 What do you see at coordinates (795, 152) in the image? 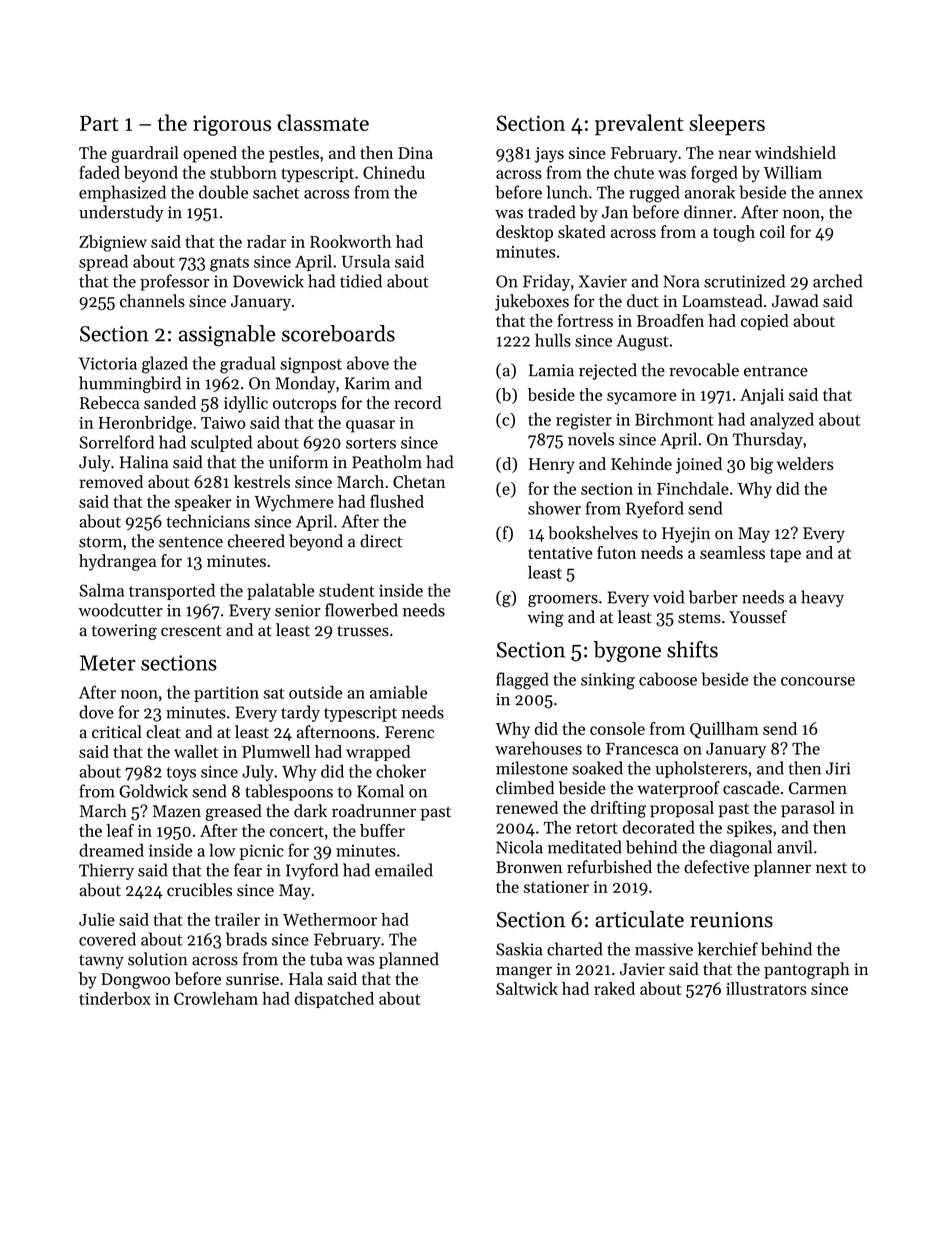
I see `windshield` at bounding box center [795, 152].
